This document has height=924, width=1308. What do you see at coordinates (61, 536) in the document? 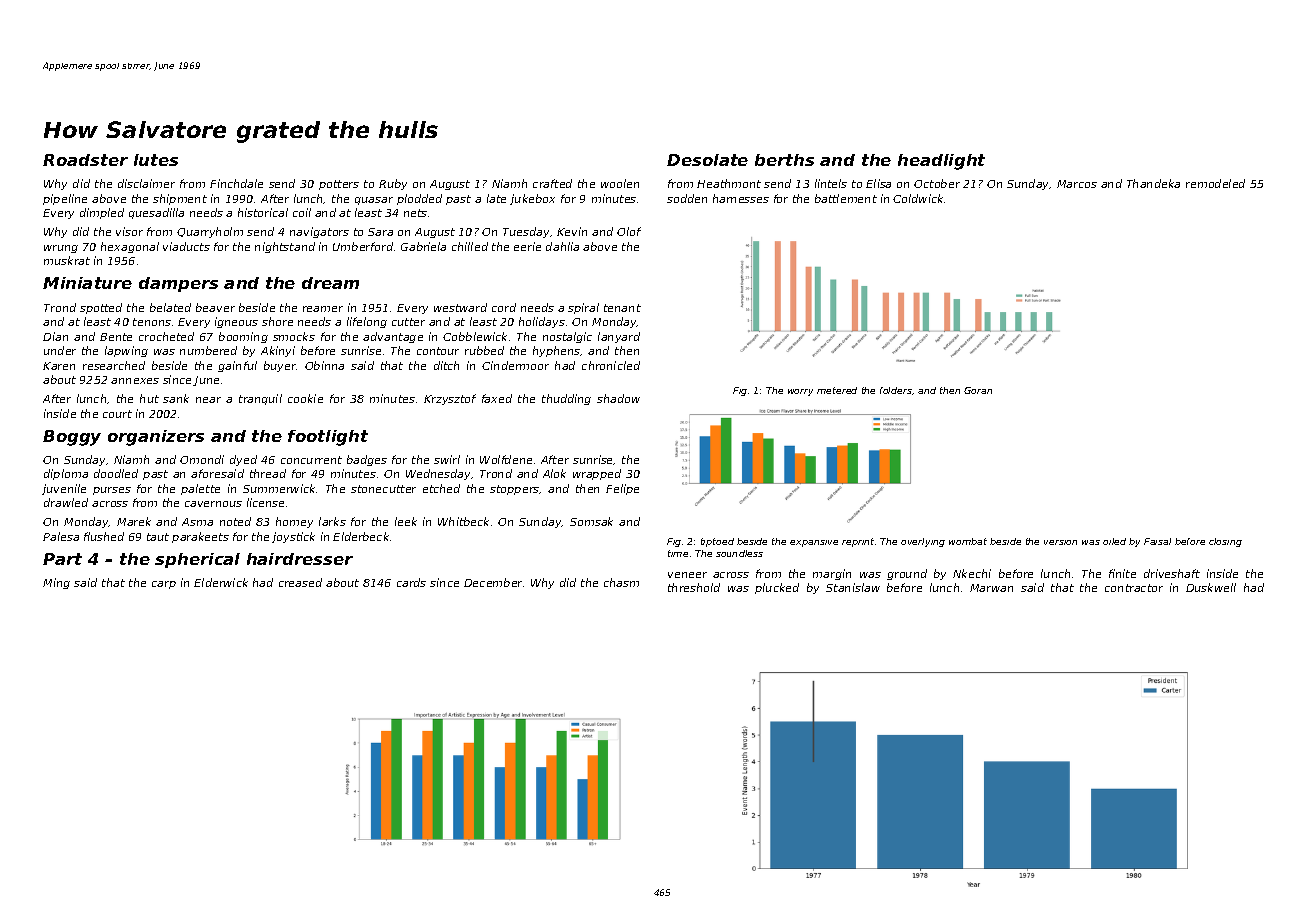
I see `Palesa` at bounding box center [61, 536].
